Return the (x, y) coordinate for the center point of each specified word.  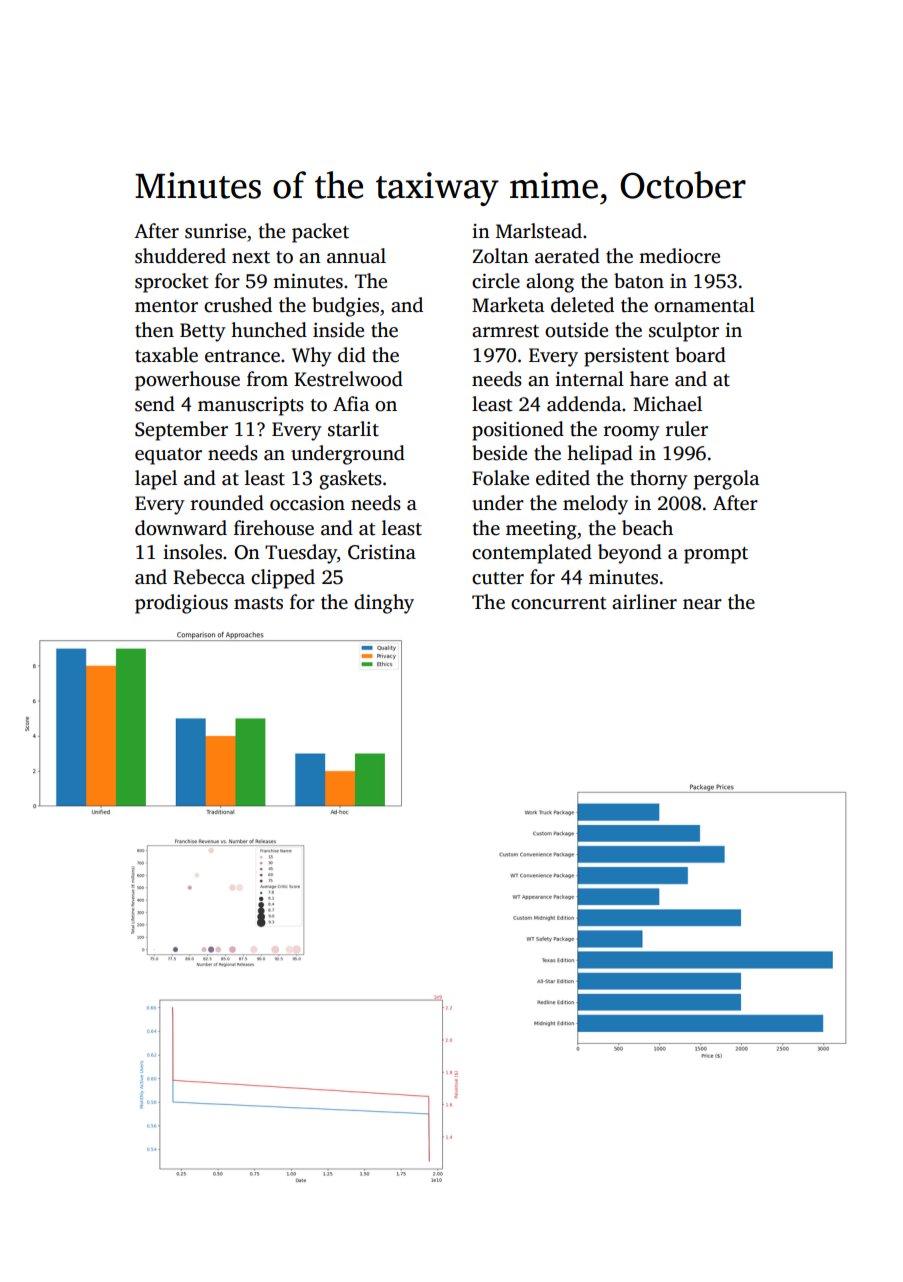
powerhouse (187, 381)
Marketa (508, 305)
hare (649, 379)
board (700, 355)
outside (576, 330)
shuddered (180, 256)
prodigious (181, 604)
